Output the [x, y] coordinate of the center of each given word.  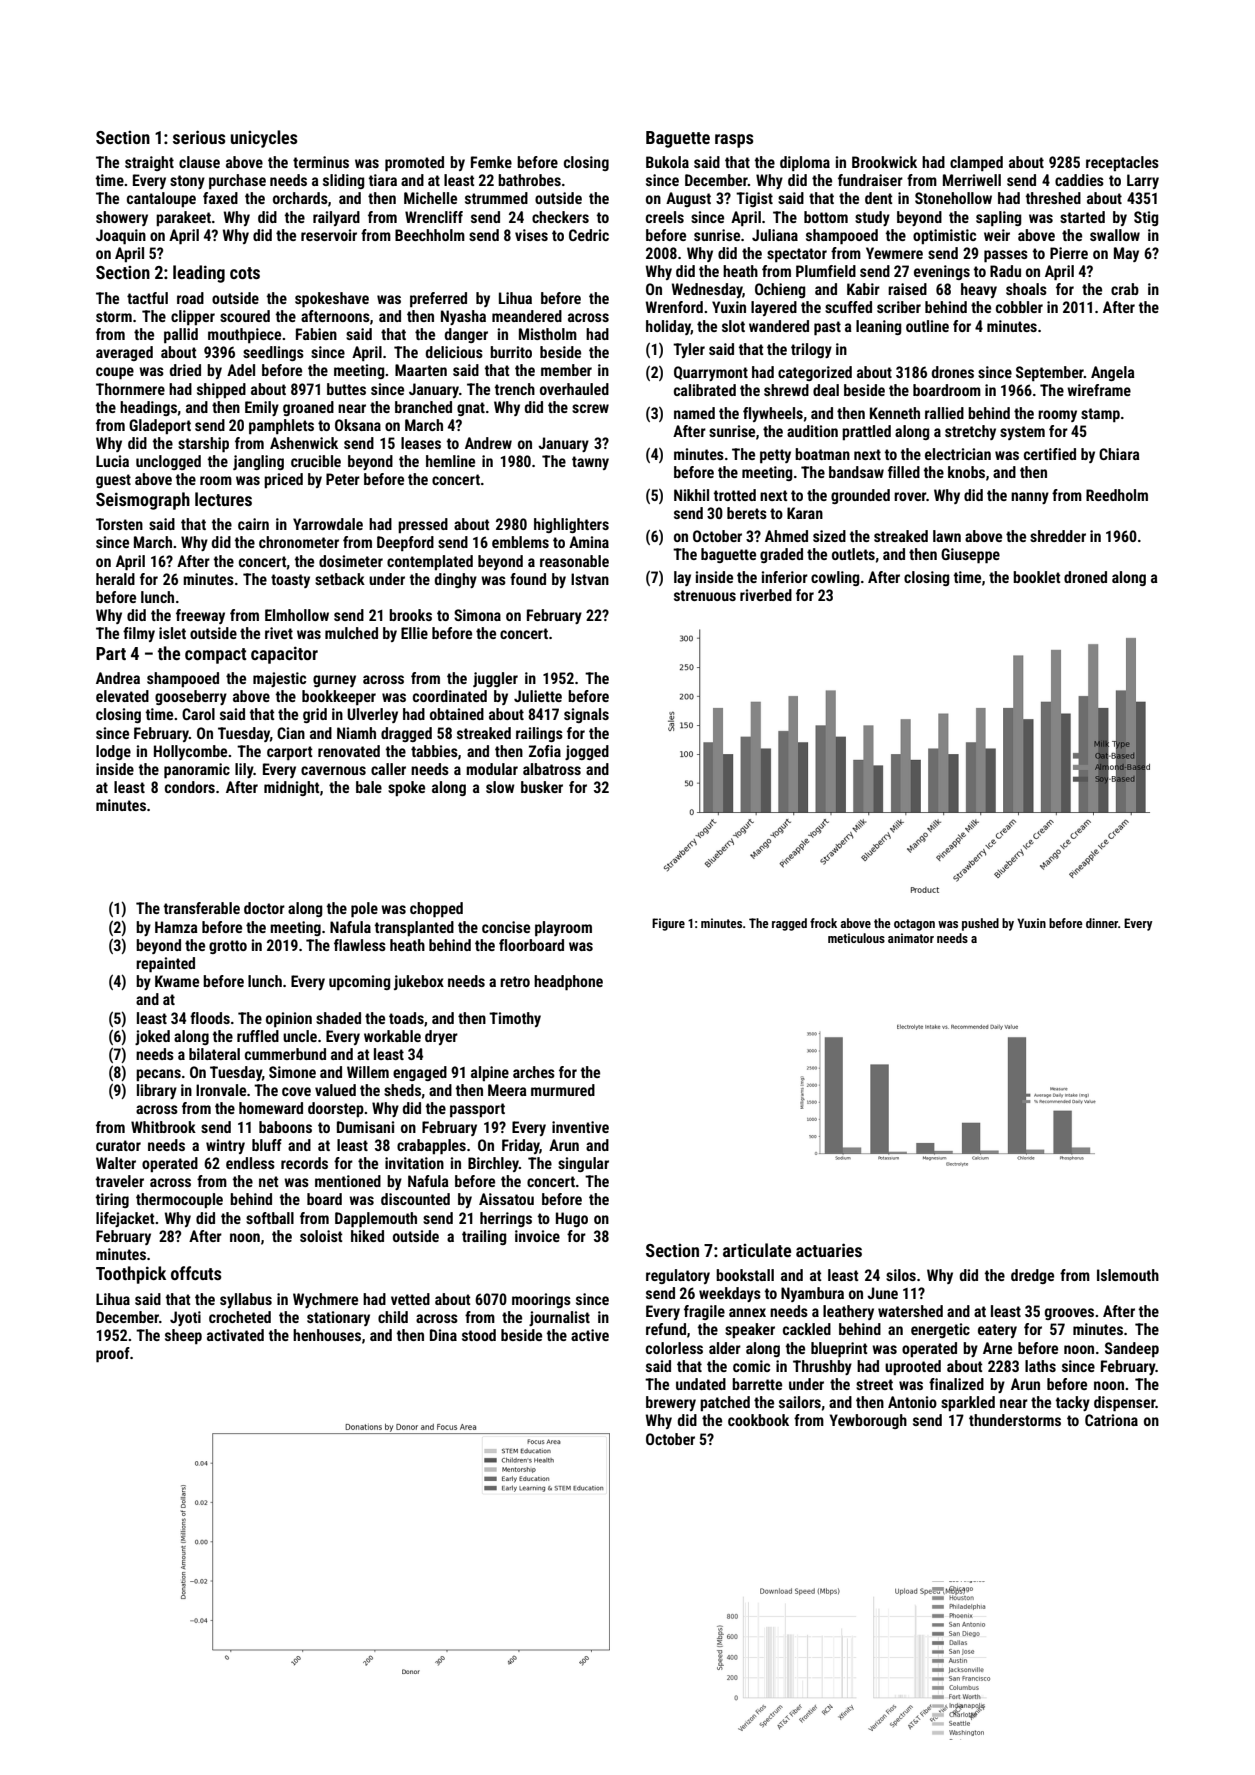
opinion [289, 1019]
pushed [980, 924]
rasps [734, 141]
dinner [1102, 923]
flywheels [773, 414]
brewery [671, 1403]
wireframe [1099, 390]
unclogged [168, 462]
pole [364, 909]
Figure [668, 924]
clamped [976, 163]
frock [823, 923]
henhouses [327, 1335]
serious [199, 137]
